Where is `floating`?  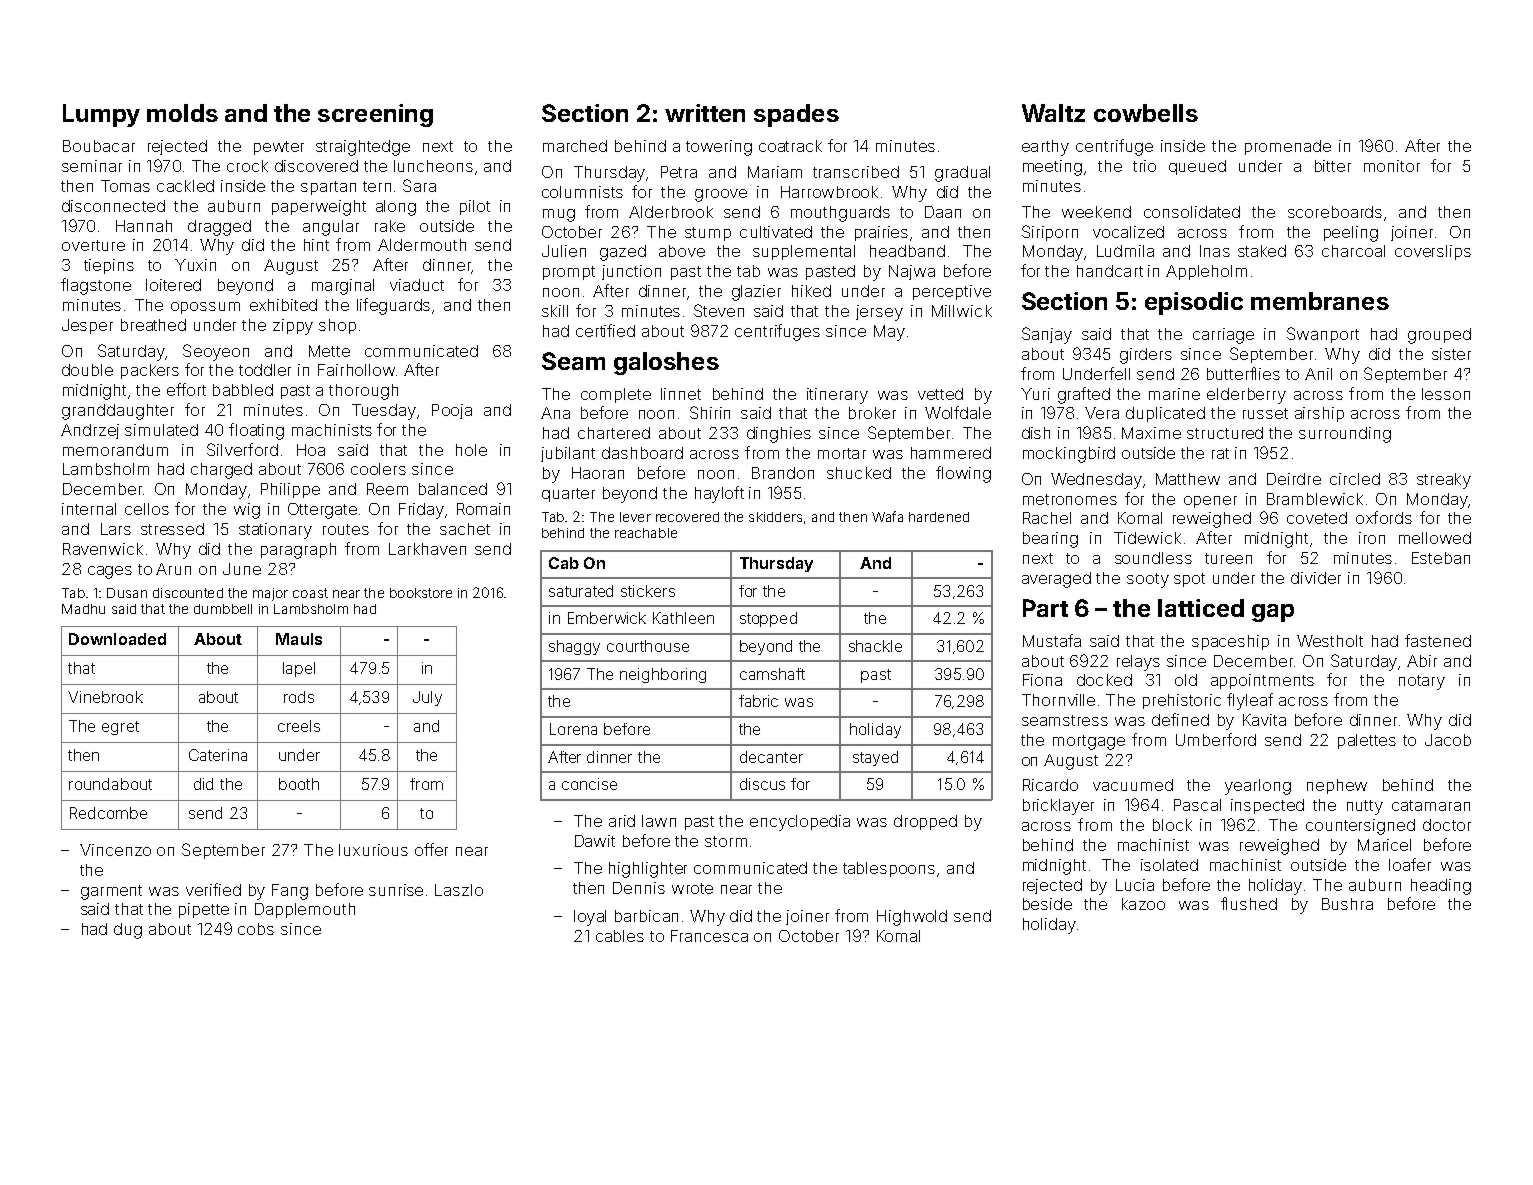
floating is located at coordinates (256, 431).
